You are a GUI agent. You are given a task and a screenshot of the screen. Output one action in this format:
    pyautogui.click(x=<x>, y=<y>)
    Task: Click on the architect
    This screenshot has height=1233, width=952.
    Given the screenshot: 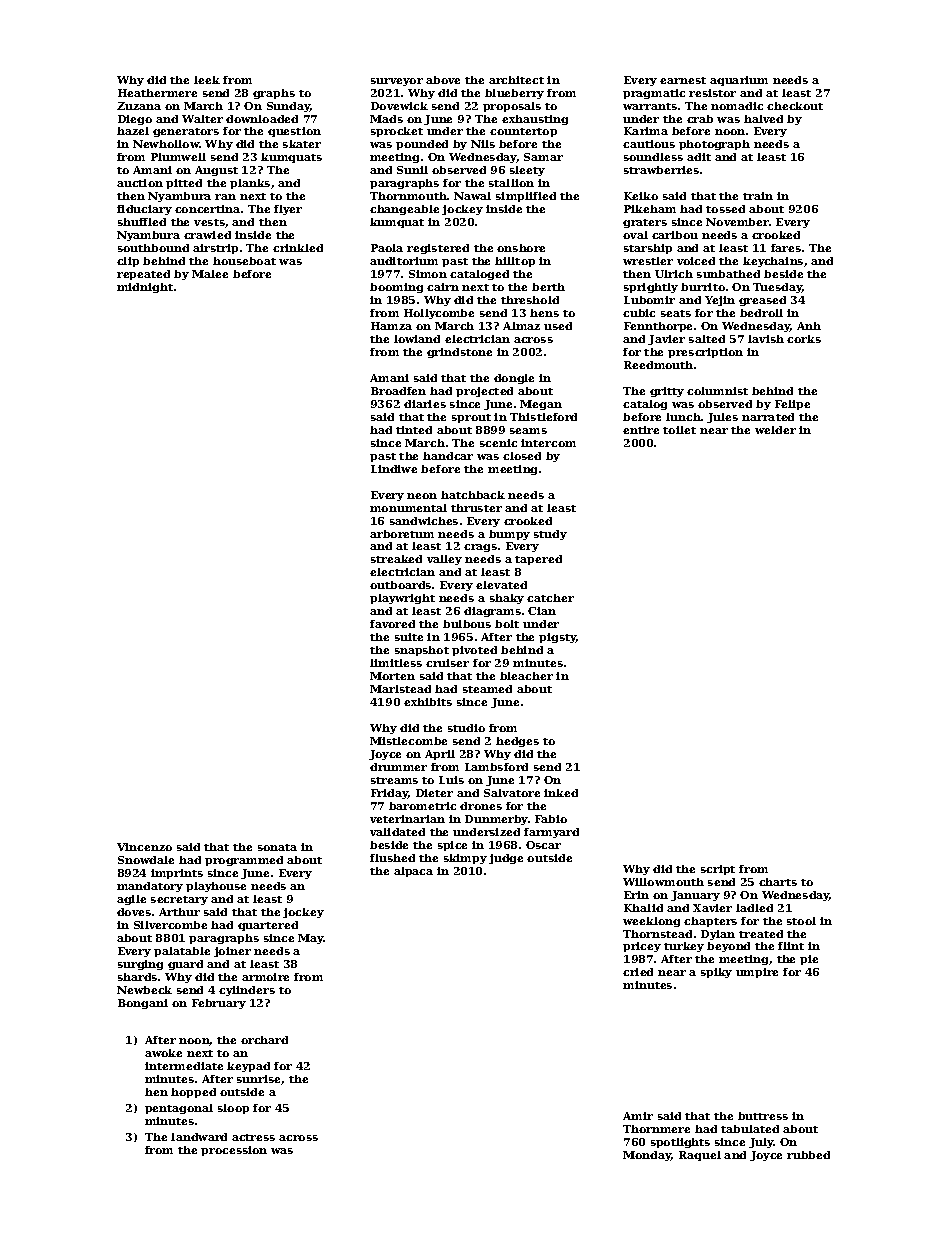 What is the action you would take?
    pyautogui.click(x=516, y=80)
